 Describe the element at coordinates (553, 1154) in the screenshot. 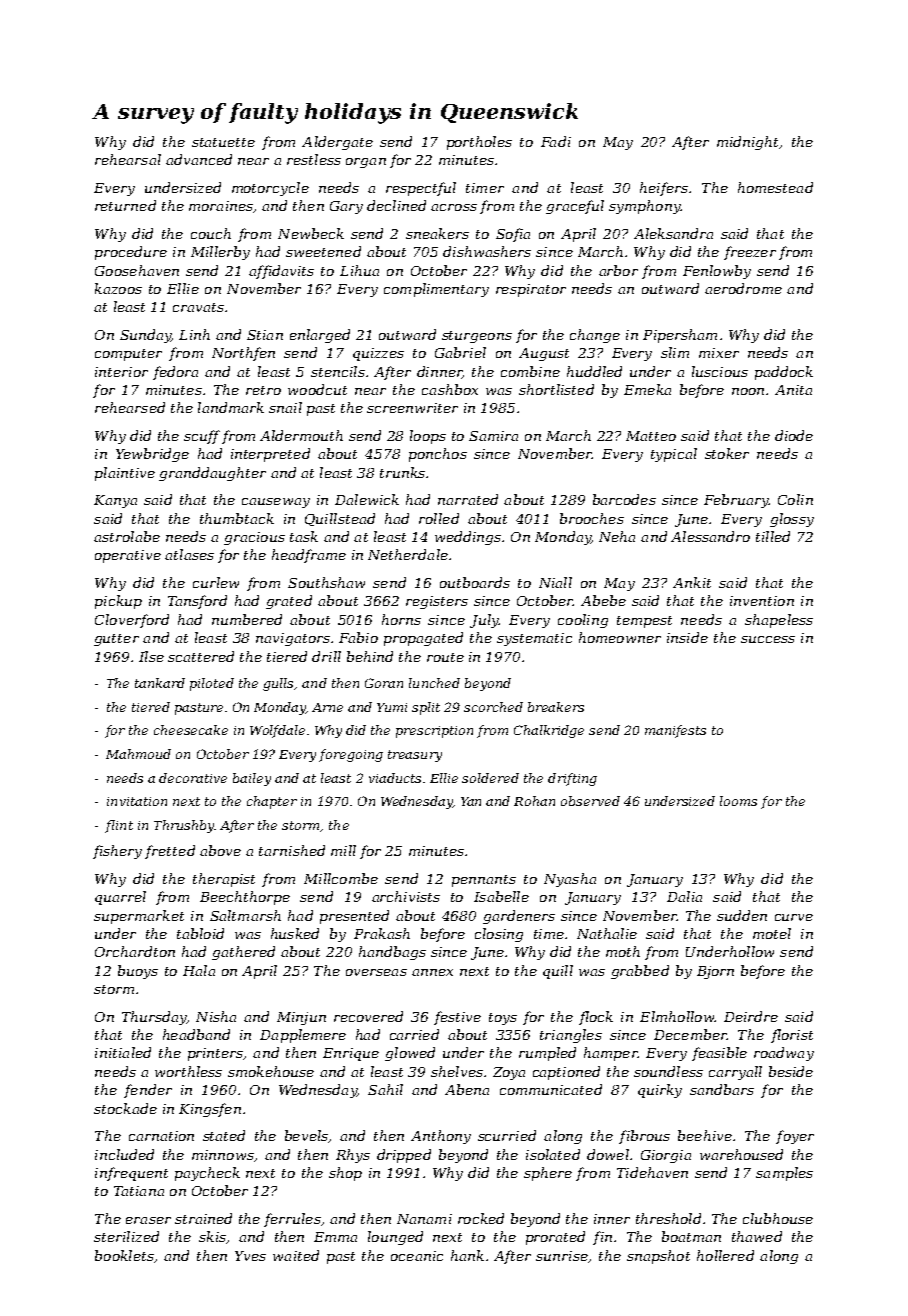

I see `isolated` at that location.
